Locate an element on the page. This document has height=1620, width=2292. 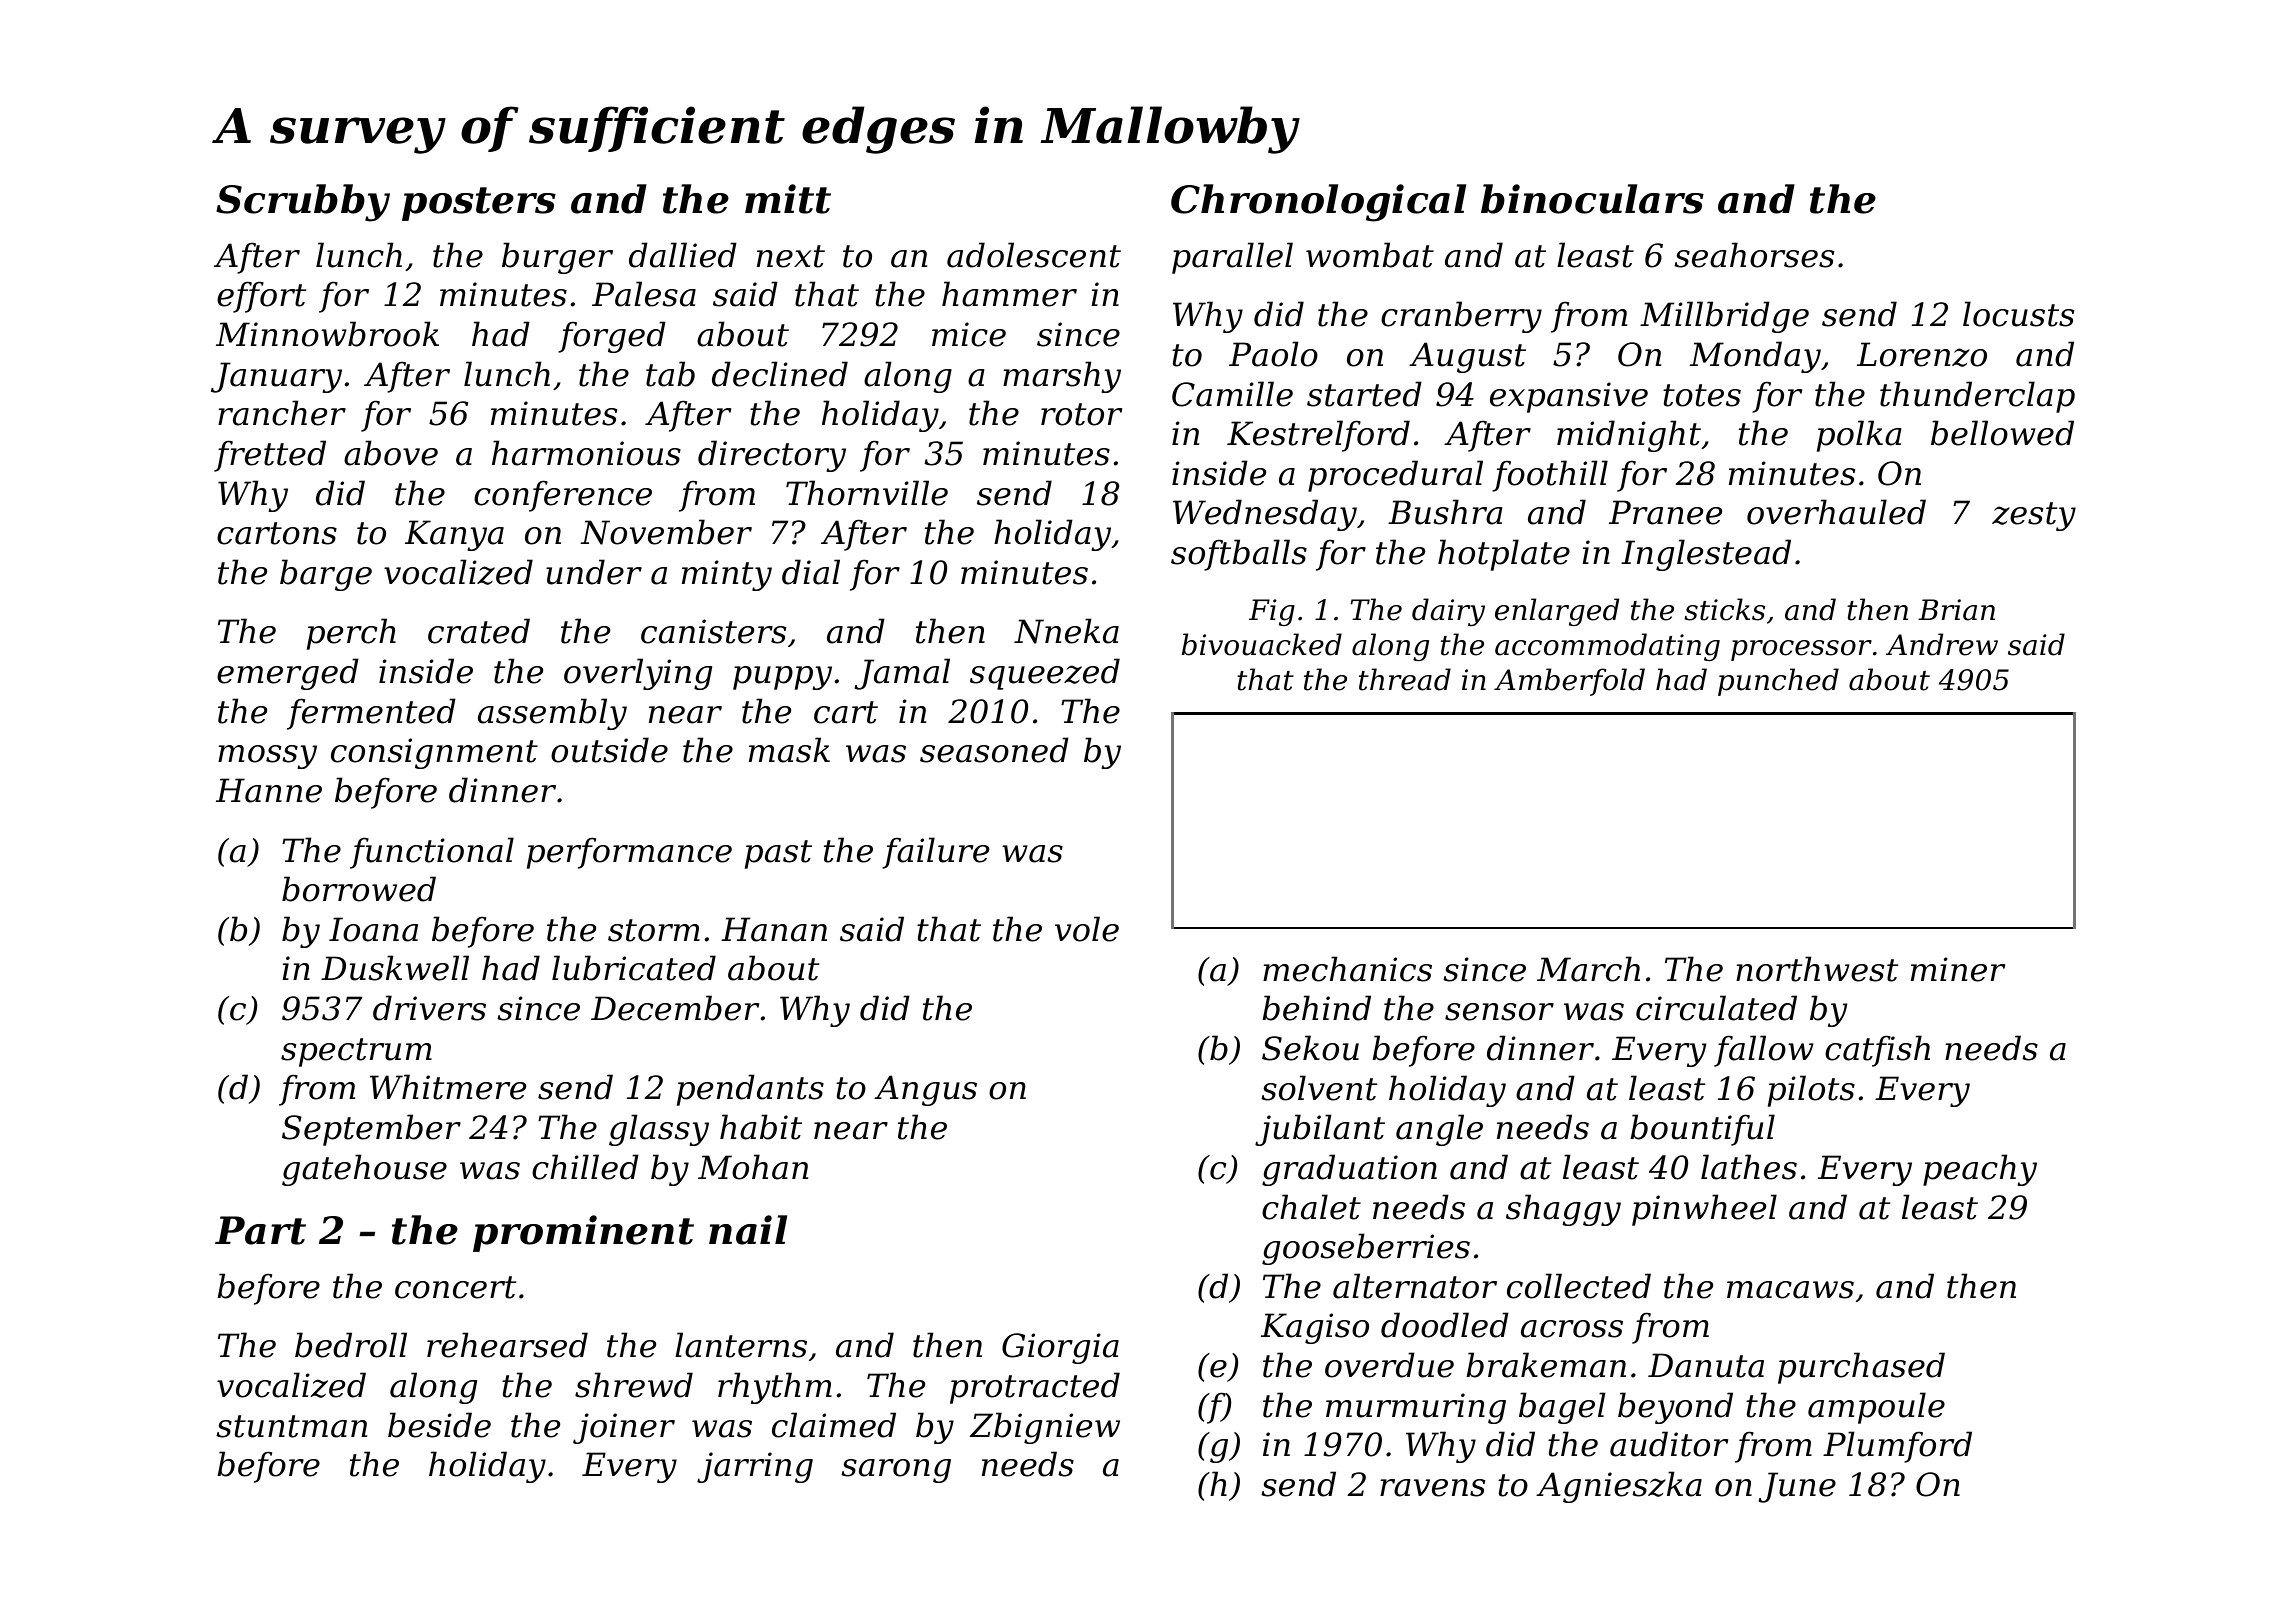
thread is located at coordinates (1405, 679).
